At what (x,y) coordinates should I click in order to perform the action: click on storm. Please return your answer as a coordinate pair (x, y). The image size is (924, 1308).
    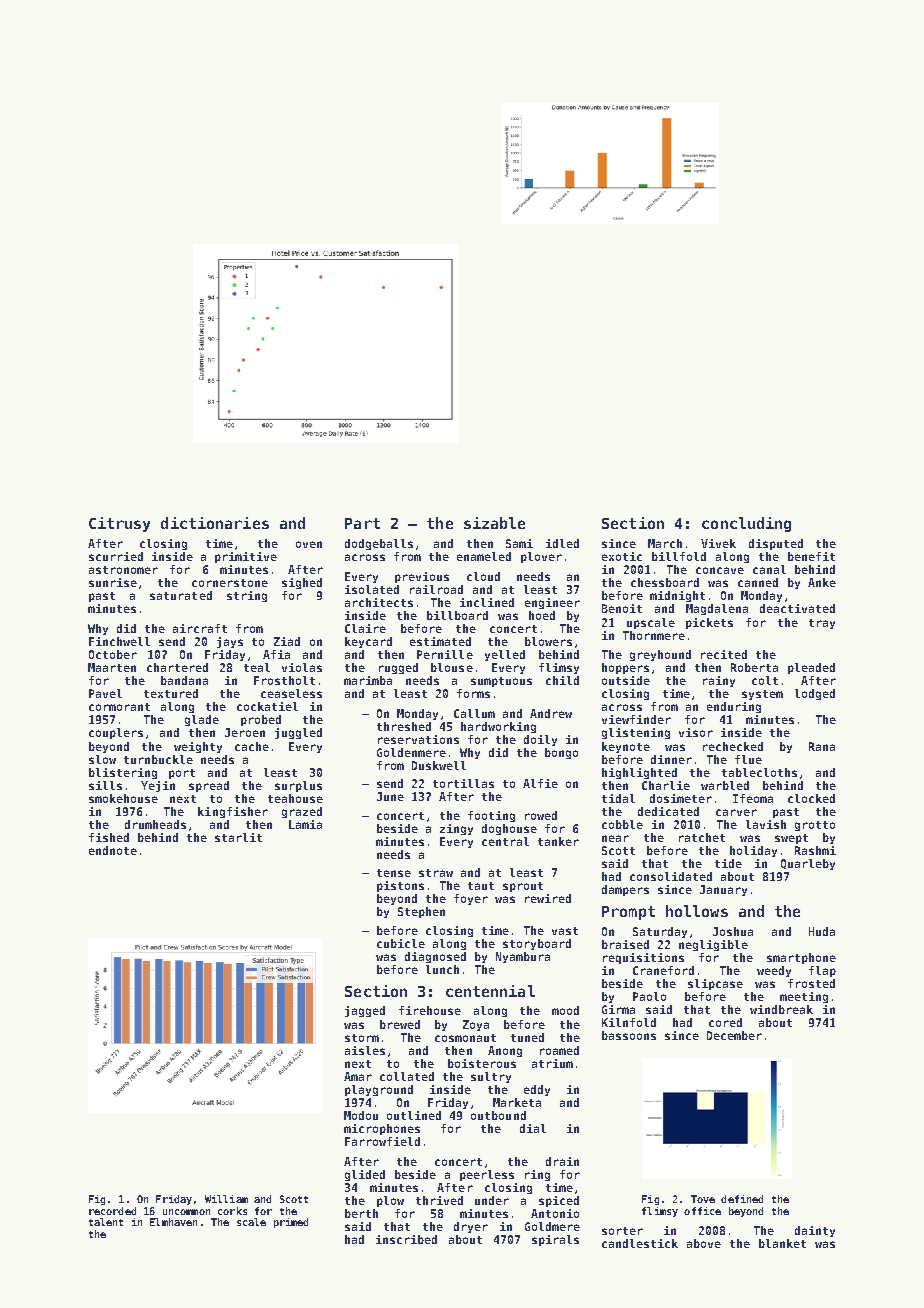
    Looking at the image, I should click on (362, 1038).
